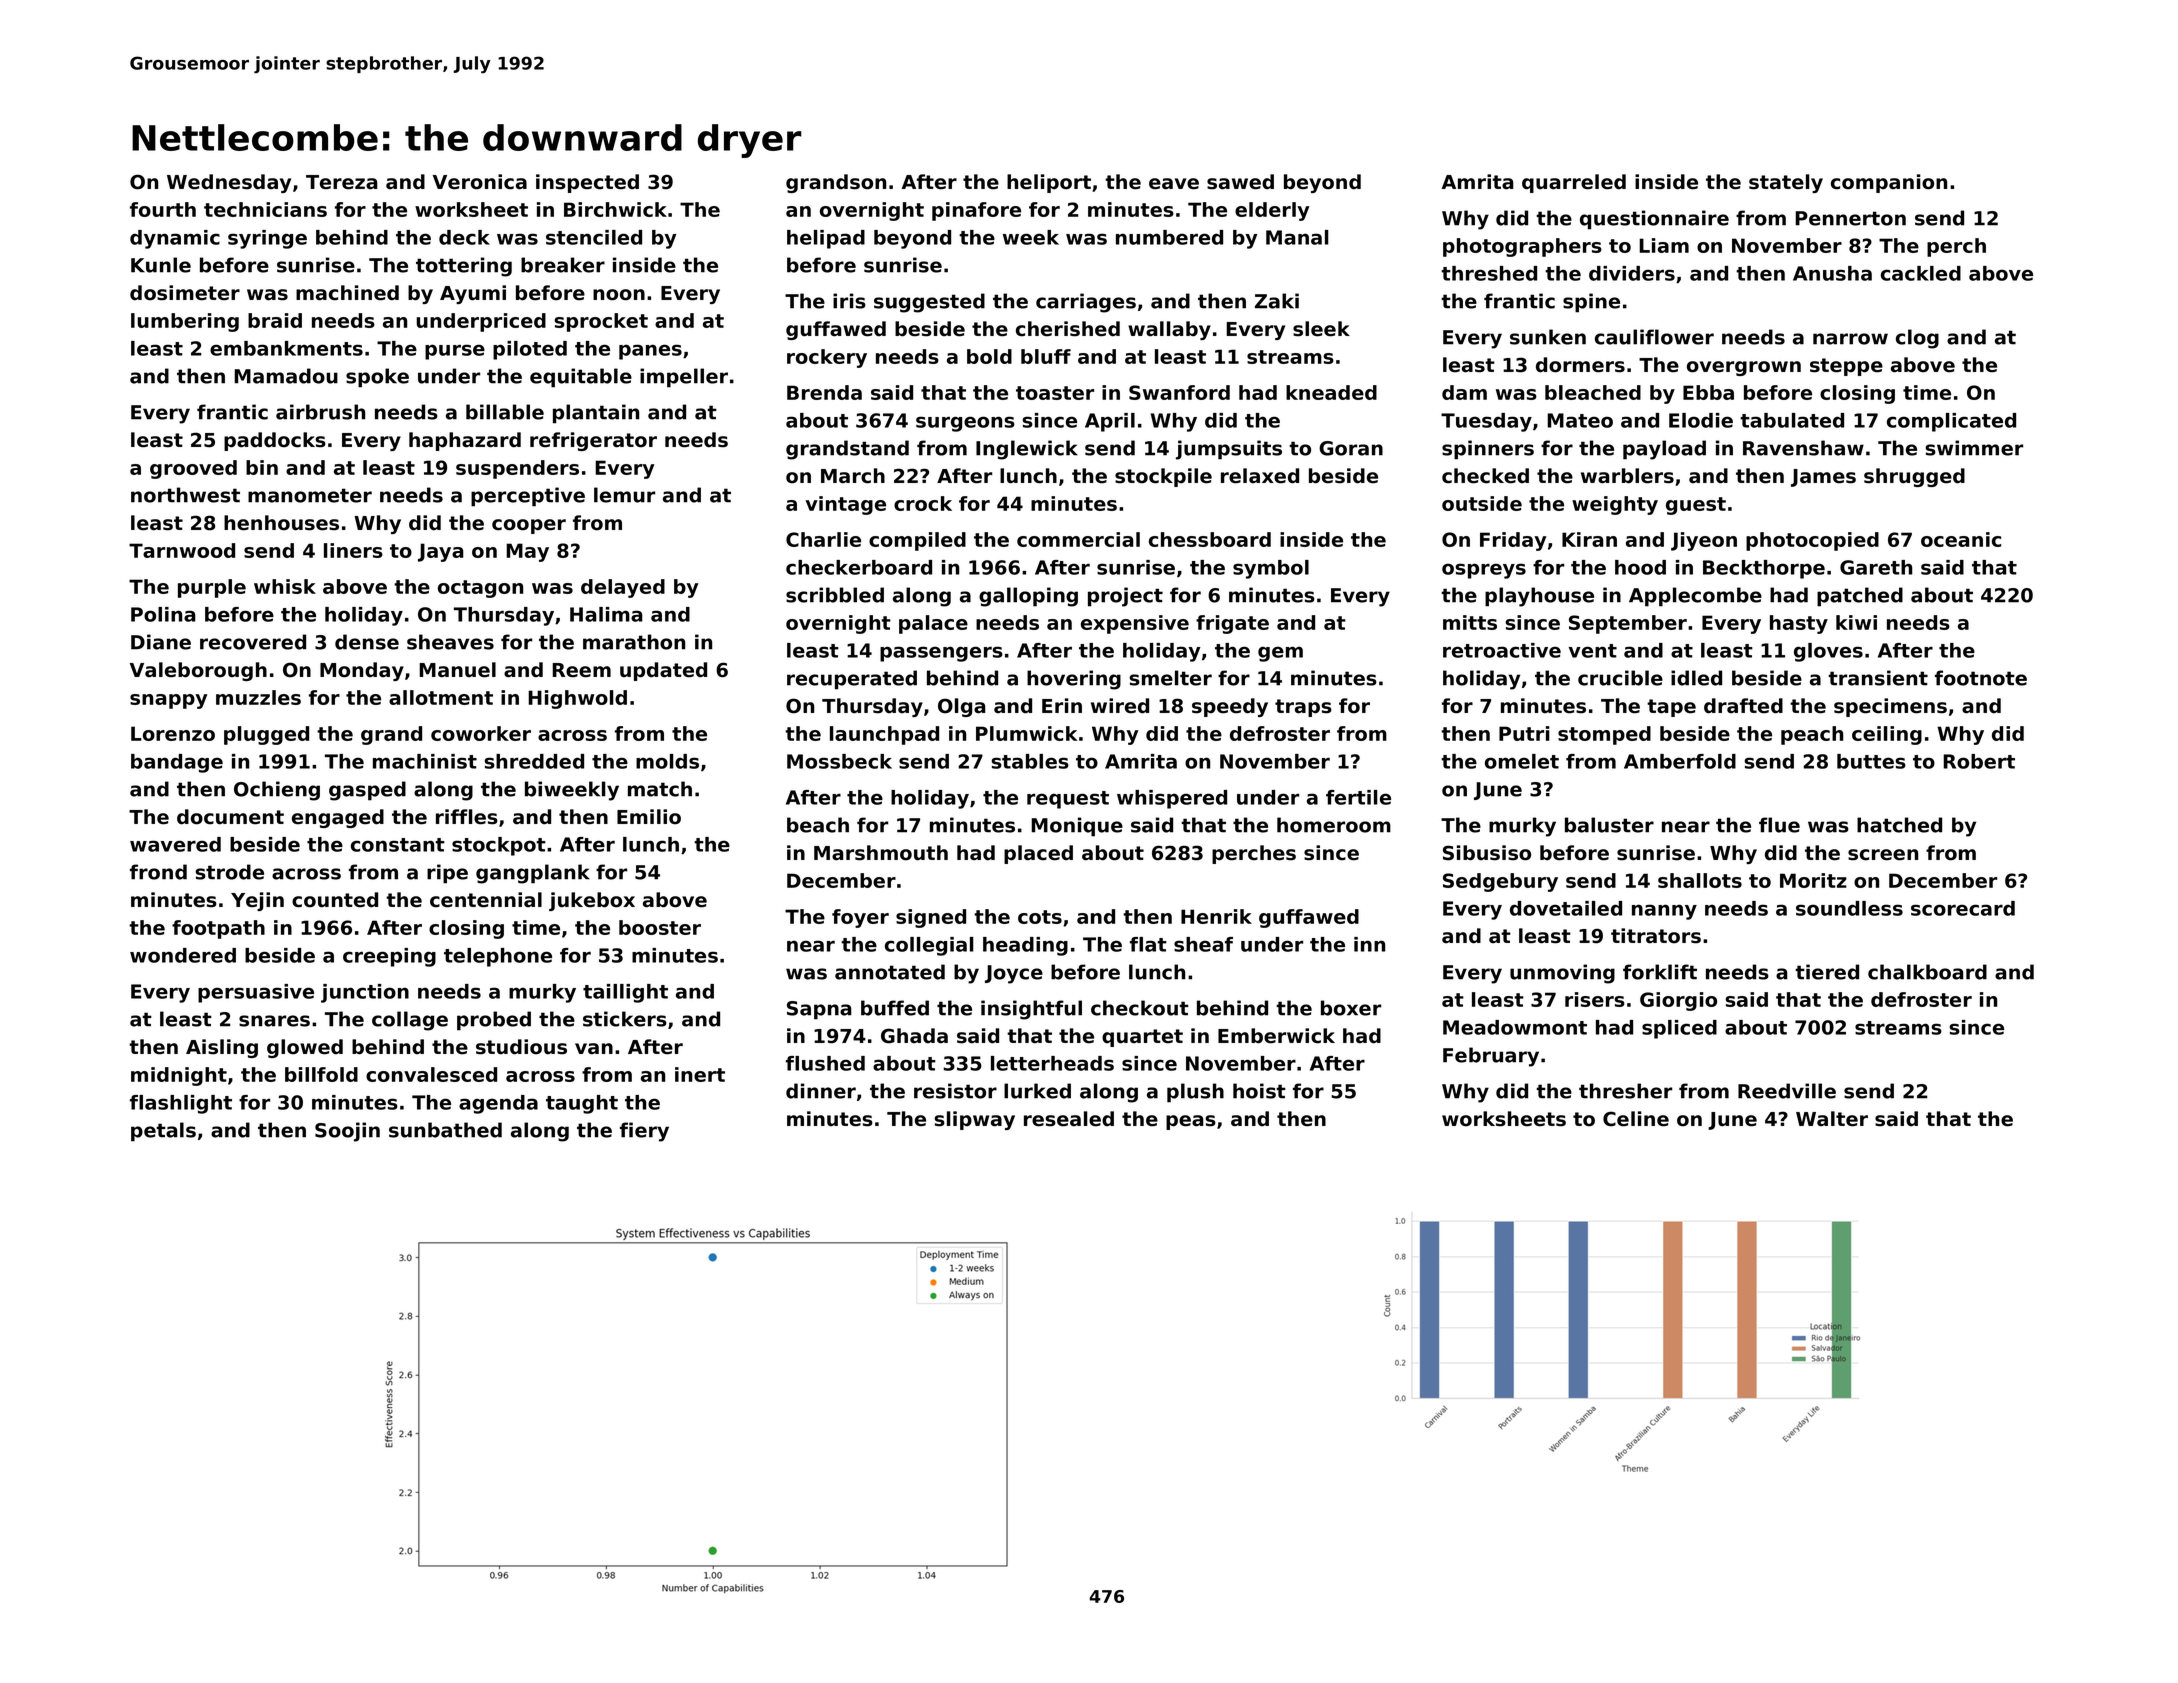 The image size is (2178, 1683). Describe the element at coordinates (931, 918) in the image. I see `signed` at that location.
